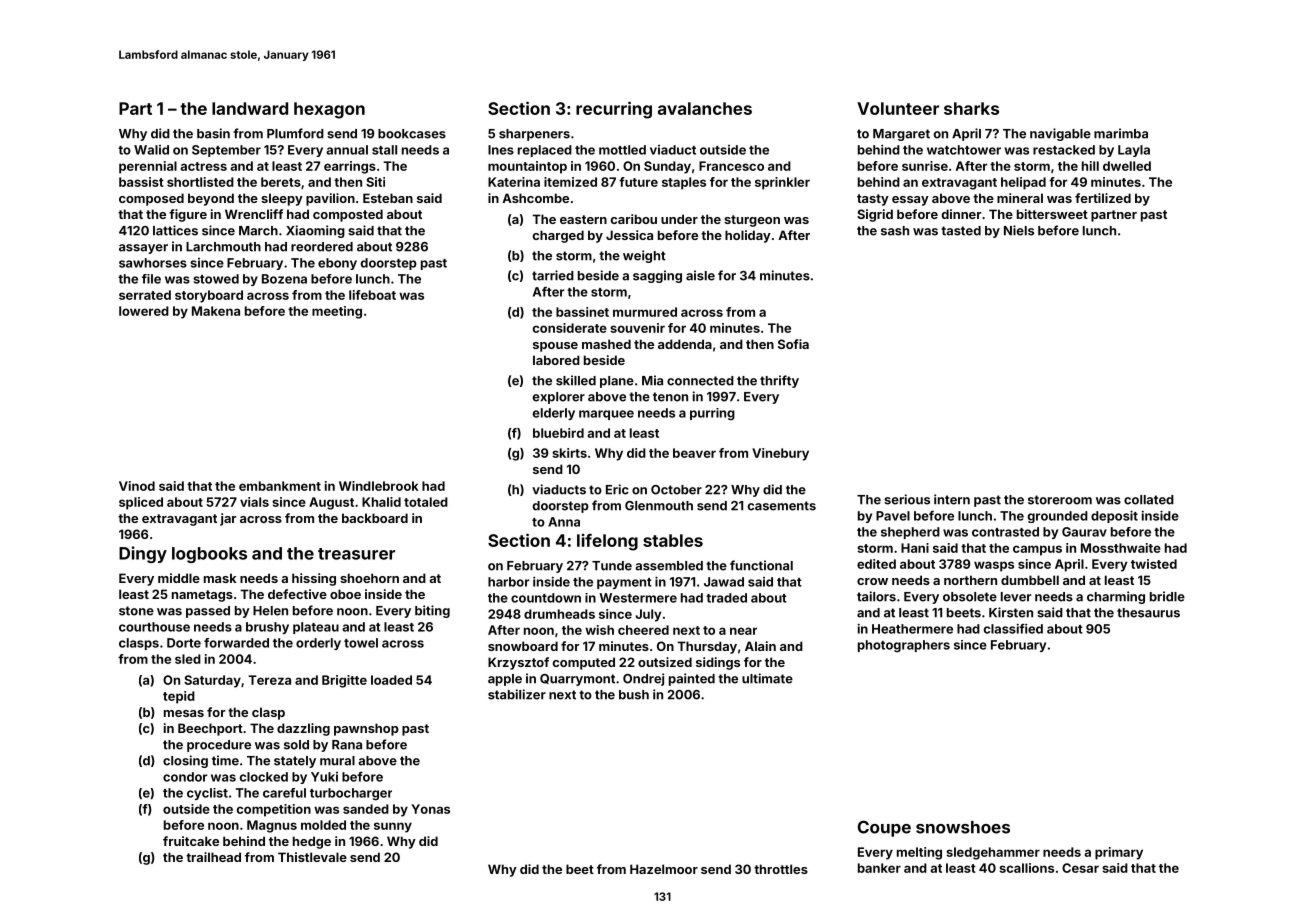  I want to click on throttles, so click(781, 869).
